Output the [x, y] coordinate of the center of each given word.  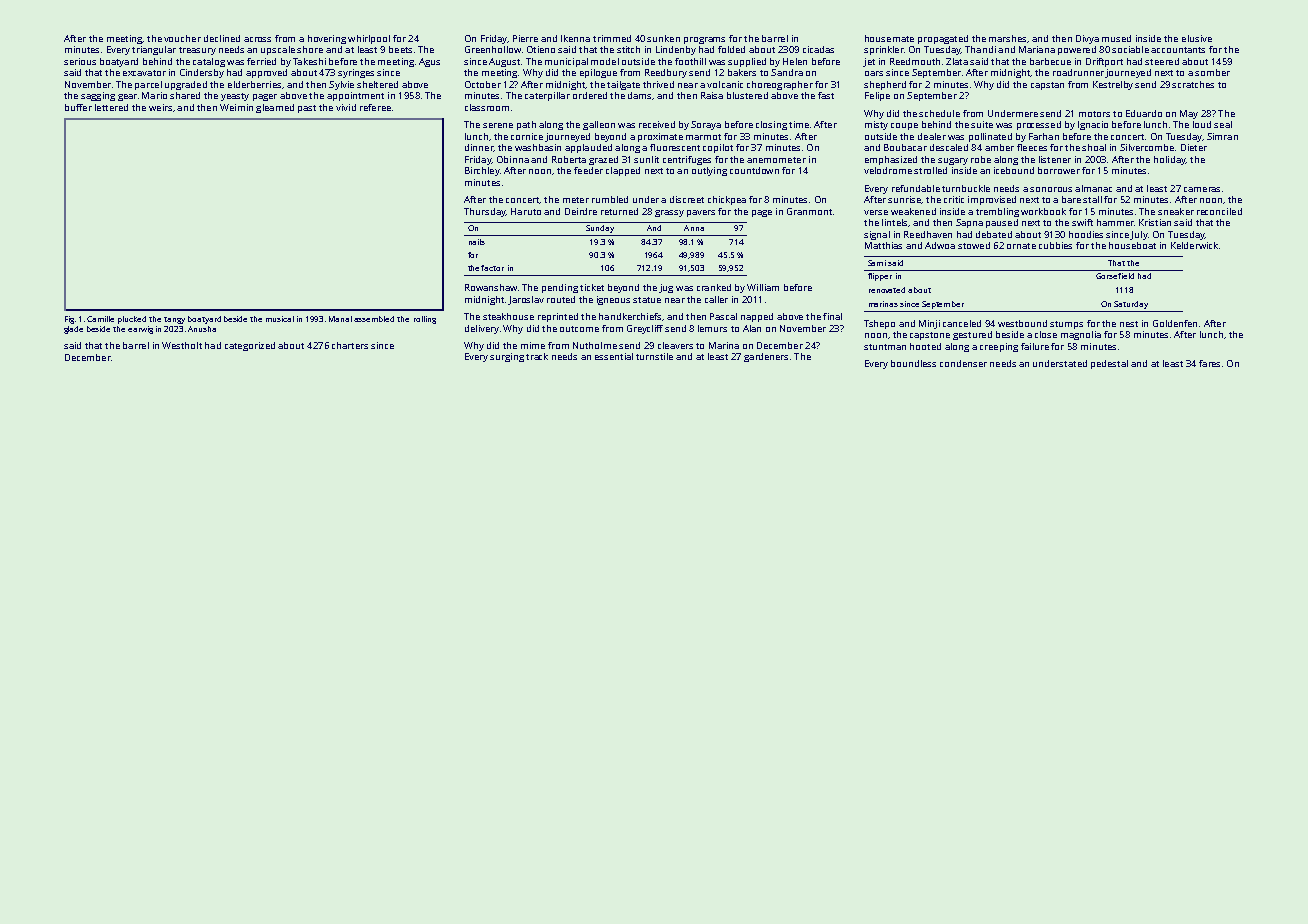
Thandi [980, 49]
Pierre [525, 38]
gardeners [766, 357]
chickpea [727, 200]
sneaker [1176, 211]
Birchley [482, 171]
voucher [182, 38]
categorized [250, 346]
